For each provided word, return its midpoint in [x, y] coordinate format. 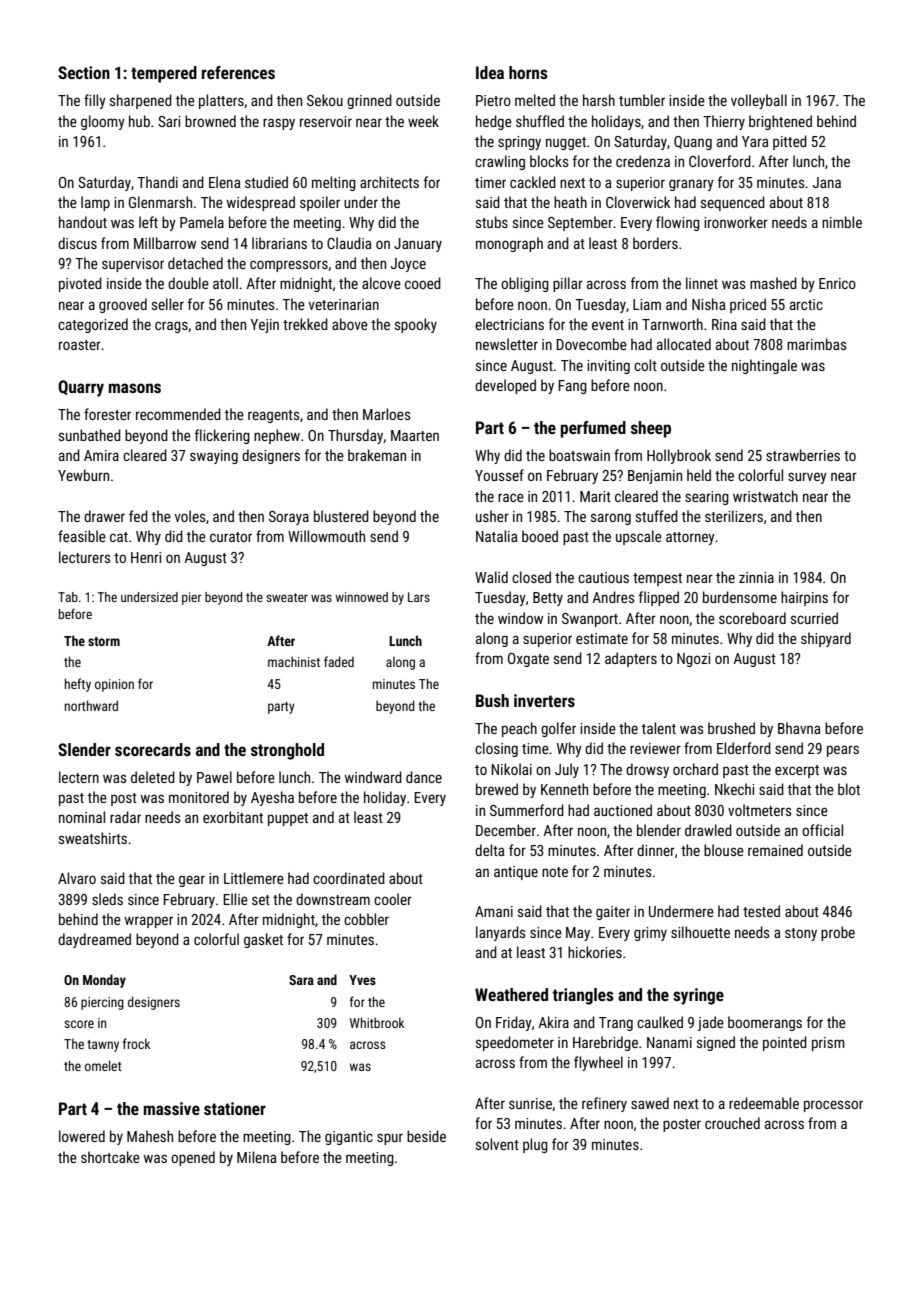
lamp [95, 203]
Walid [491, 577]
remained [775, 850]
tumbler [642, 100]
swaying [214, 457]
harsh [599, 100]
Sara [301, 980]
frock [136, 1043]
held [699, 475]
